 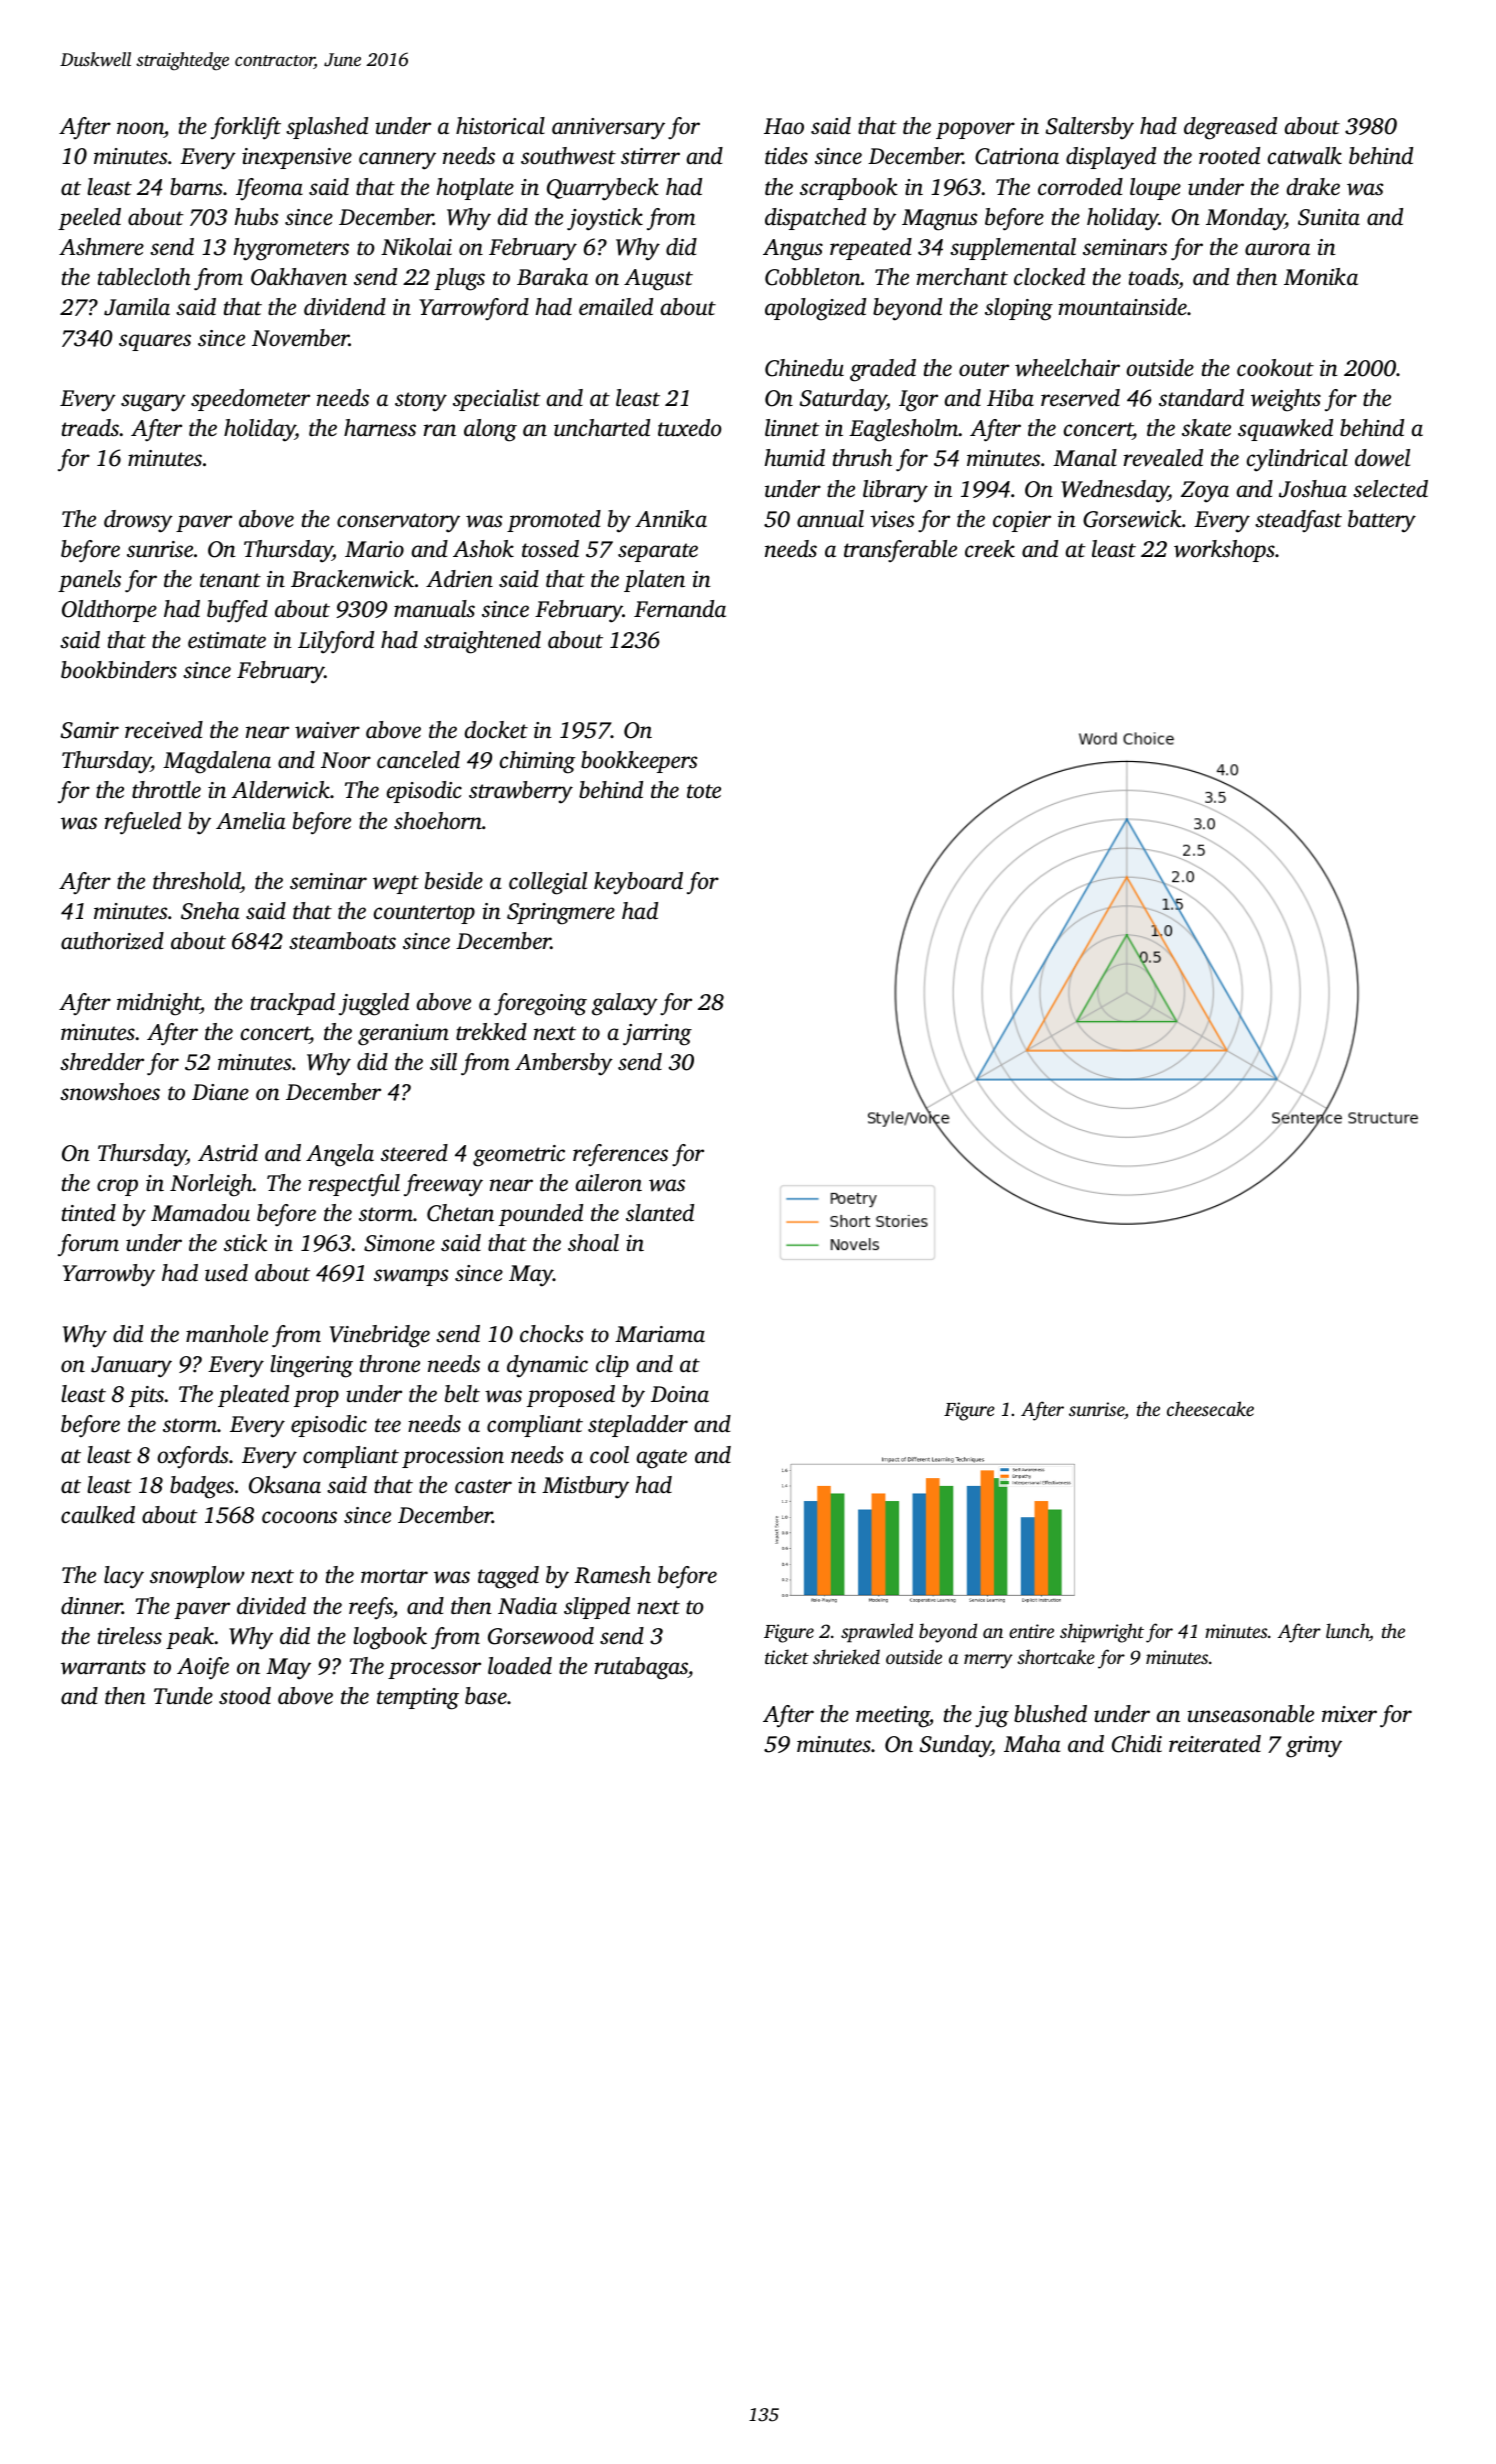 What do you see at coordinates (680, 1394) in the image?
I see `Doina` at bounding box center [680, 1394].
